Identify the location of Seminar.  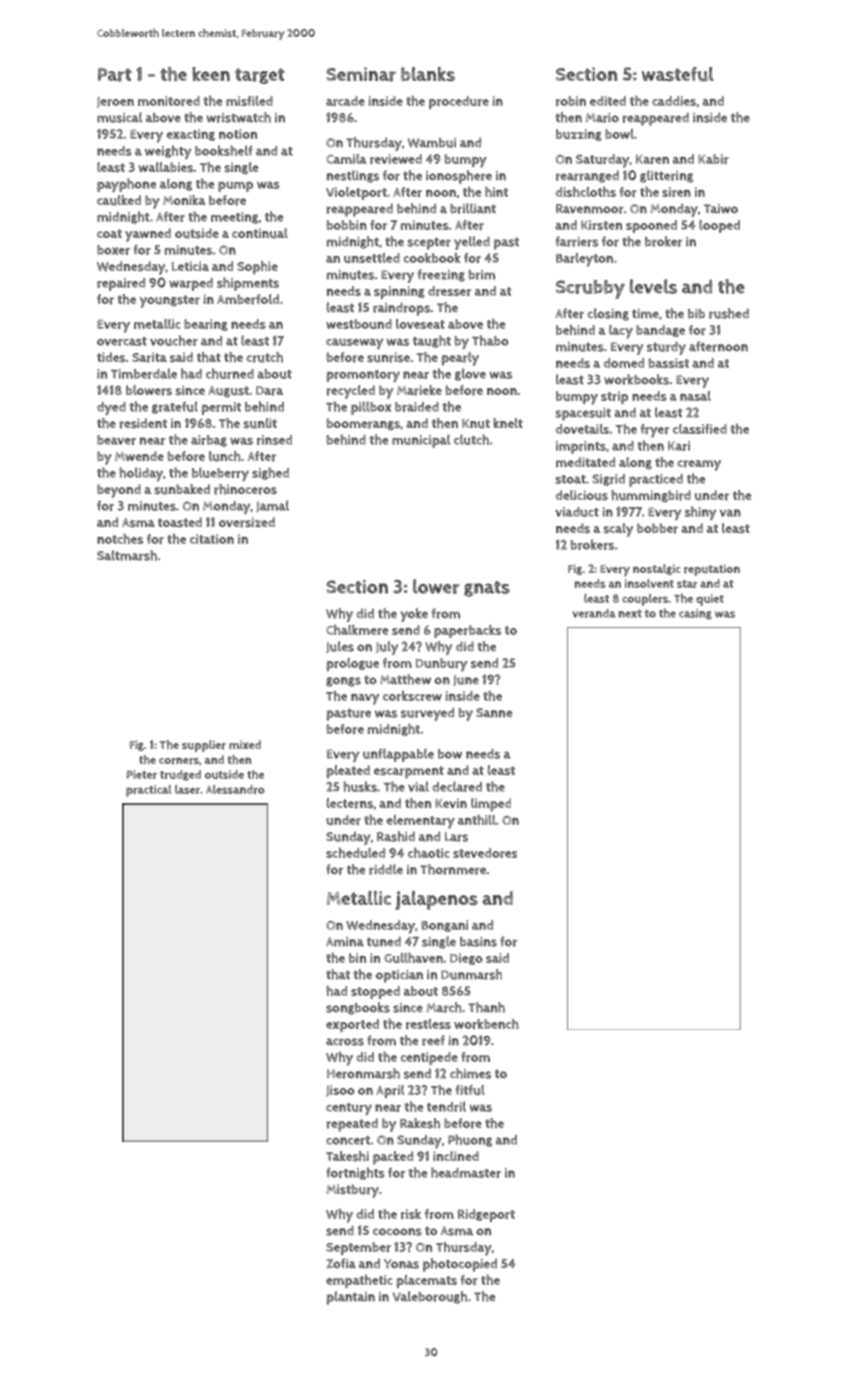
(361, 74).
